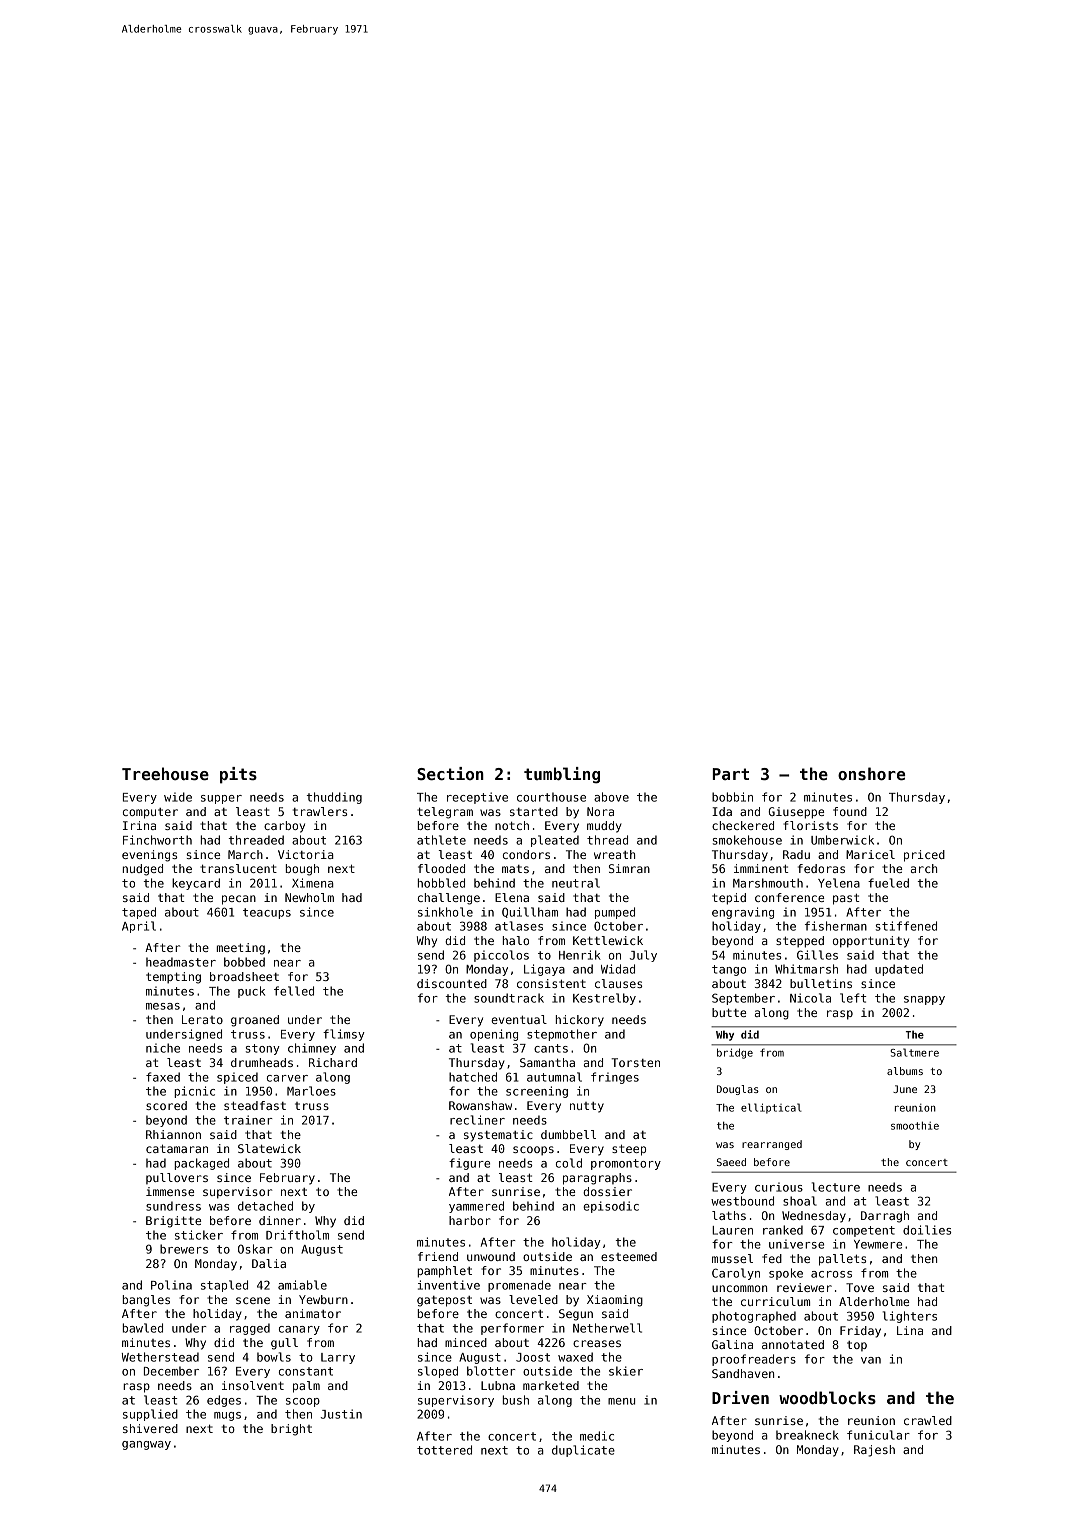 This screenshot has width=1078, height=1524. I want to click on pullovers, so click(177, 1178).
